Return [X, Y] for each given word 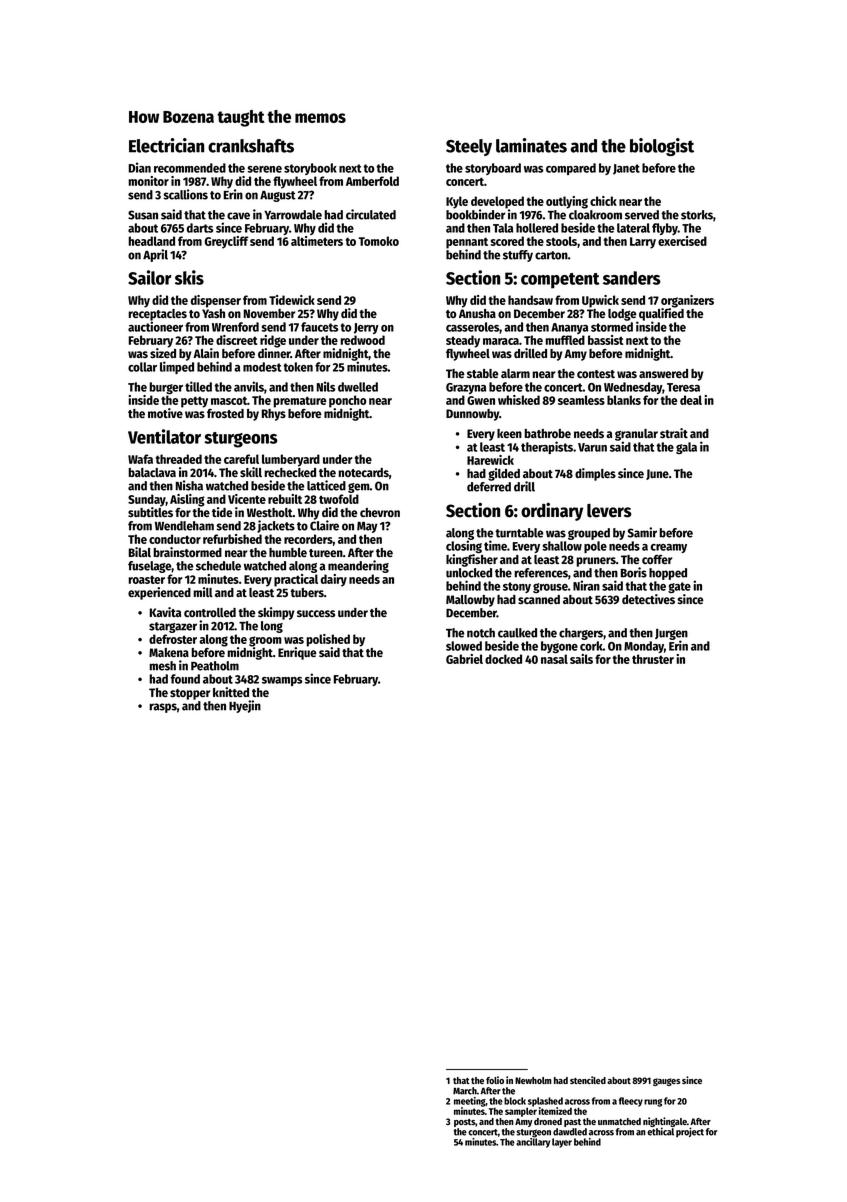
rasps [163, 708]
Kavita [165, 612]
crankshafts [251, 146]
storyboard [493, 169]
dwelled [358, 387]
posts [464, 1123]
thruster [653, 659]
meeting [470, 1102]
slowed [464, 646]
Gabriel [464, 659]
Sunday [147, 500]
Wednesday [633, 388]
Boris [634, 572]
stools [561, 241]
